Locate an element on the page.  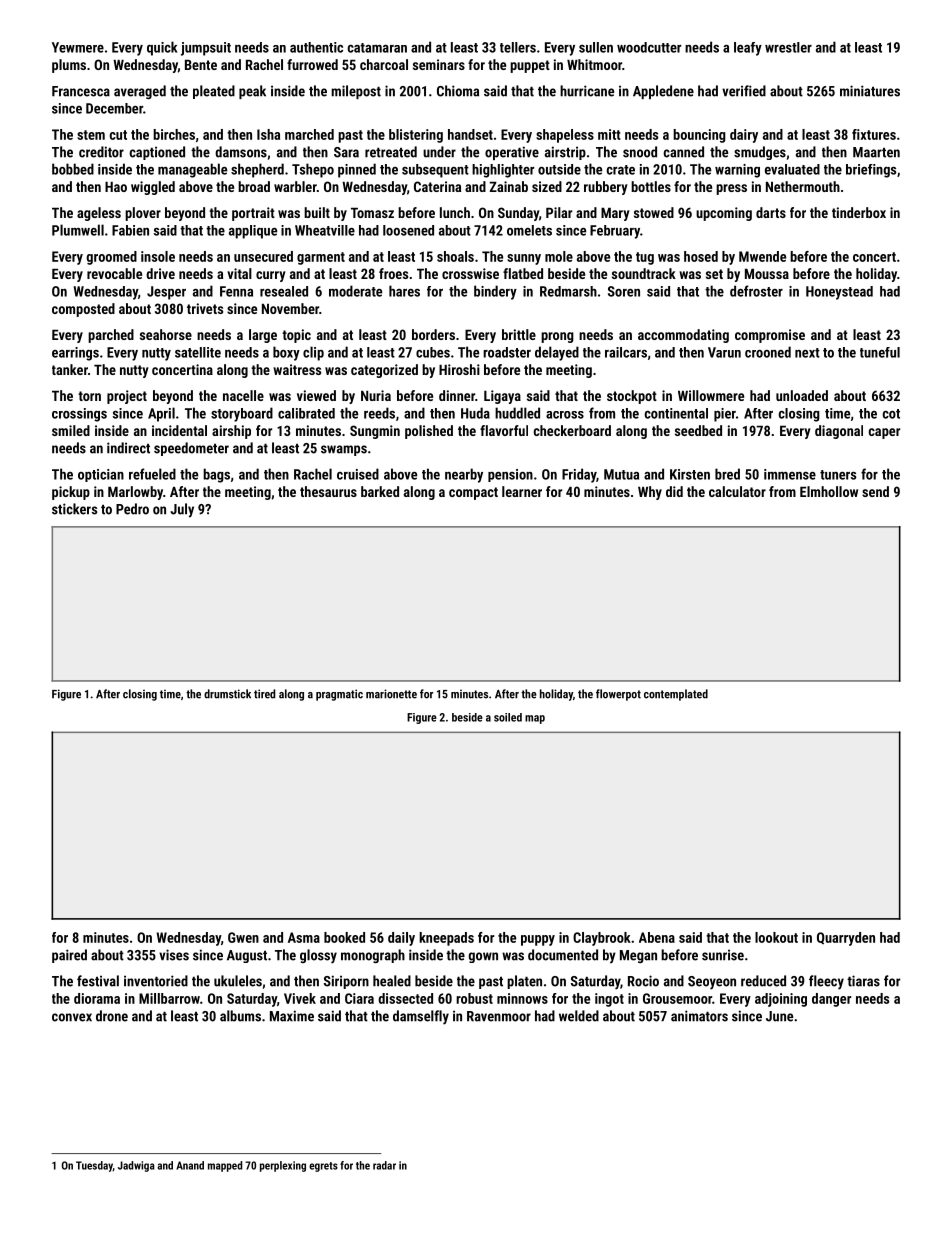
kneepads is located at coordinates (446, 939).
